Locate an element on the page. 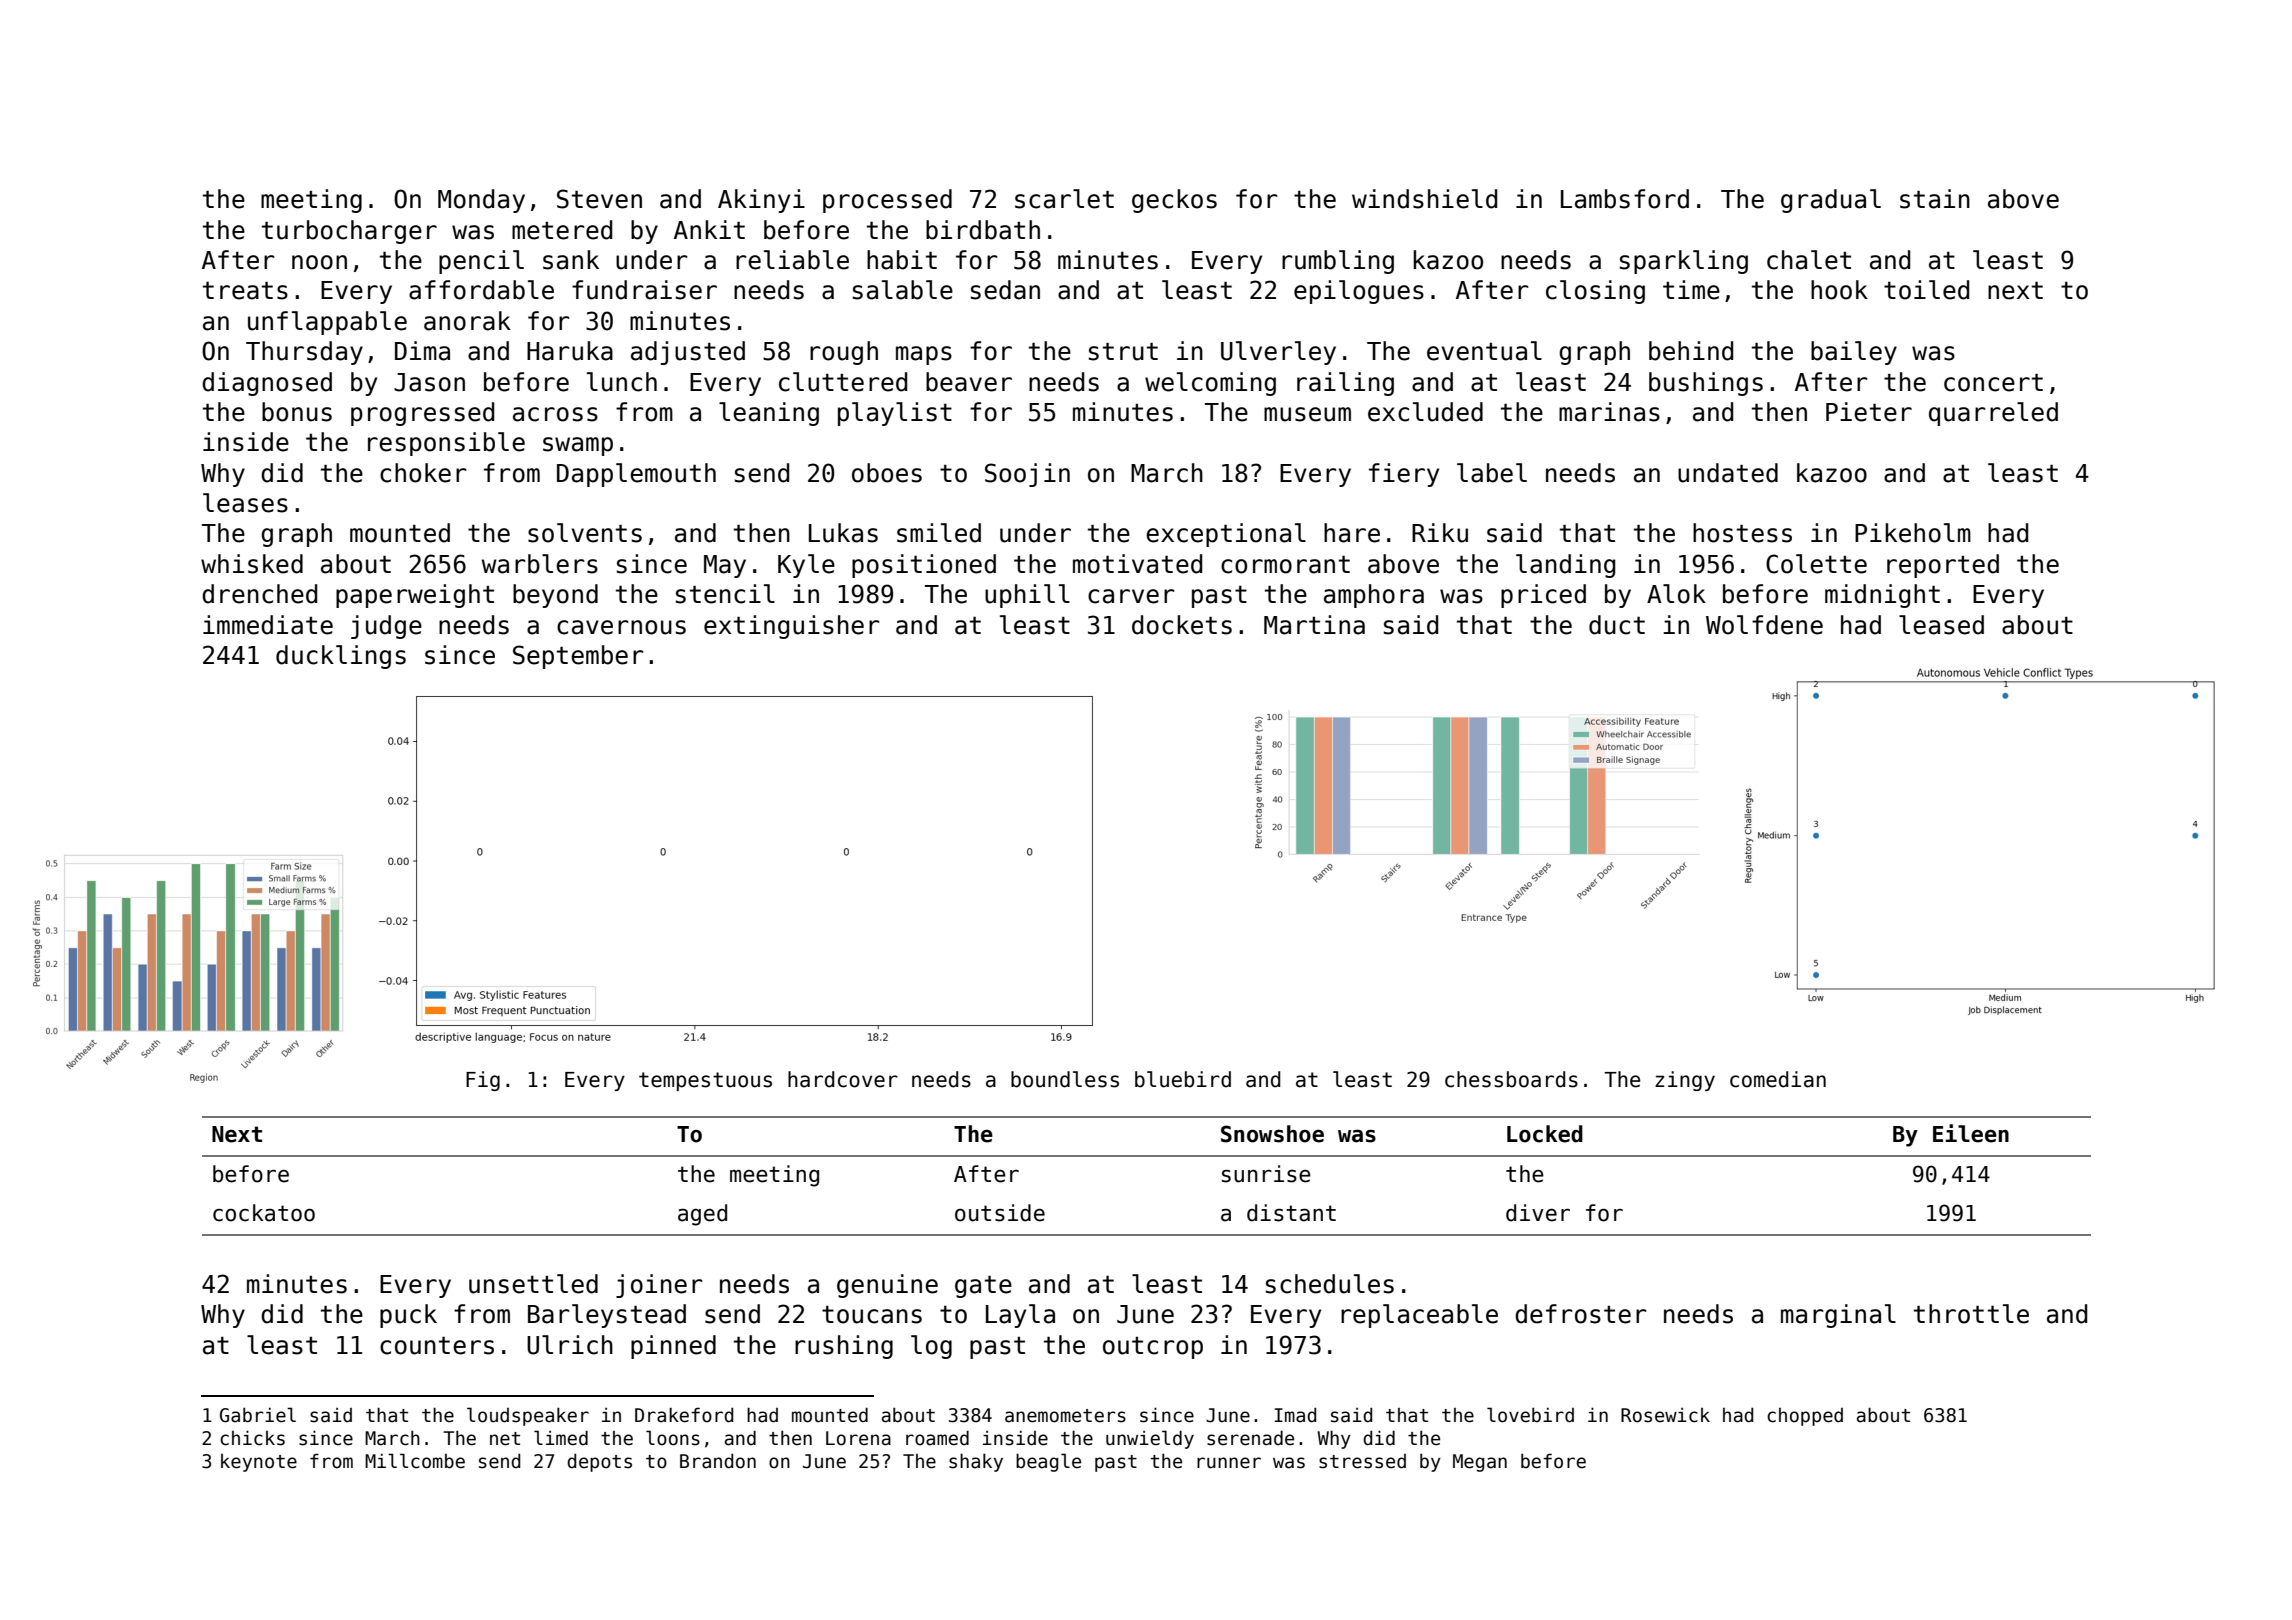 This page has width=2292, height=1620. aged is located at coordinates (702, 1215).
